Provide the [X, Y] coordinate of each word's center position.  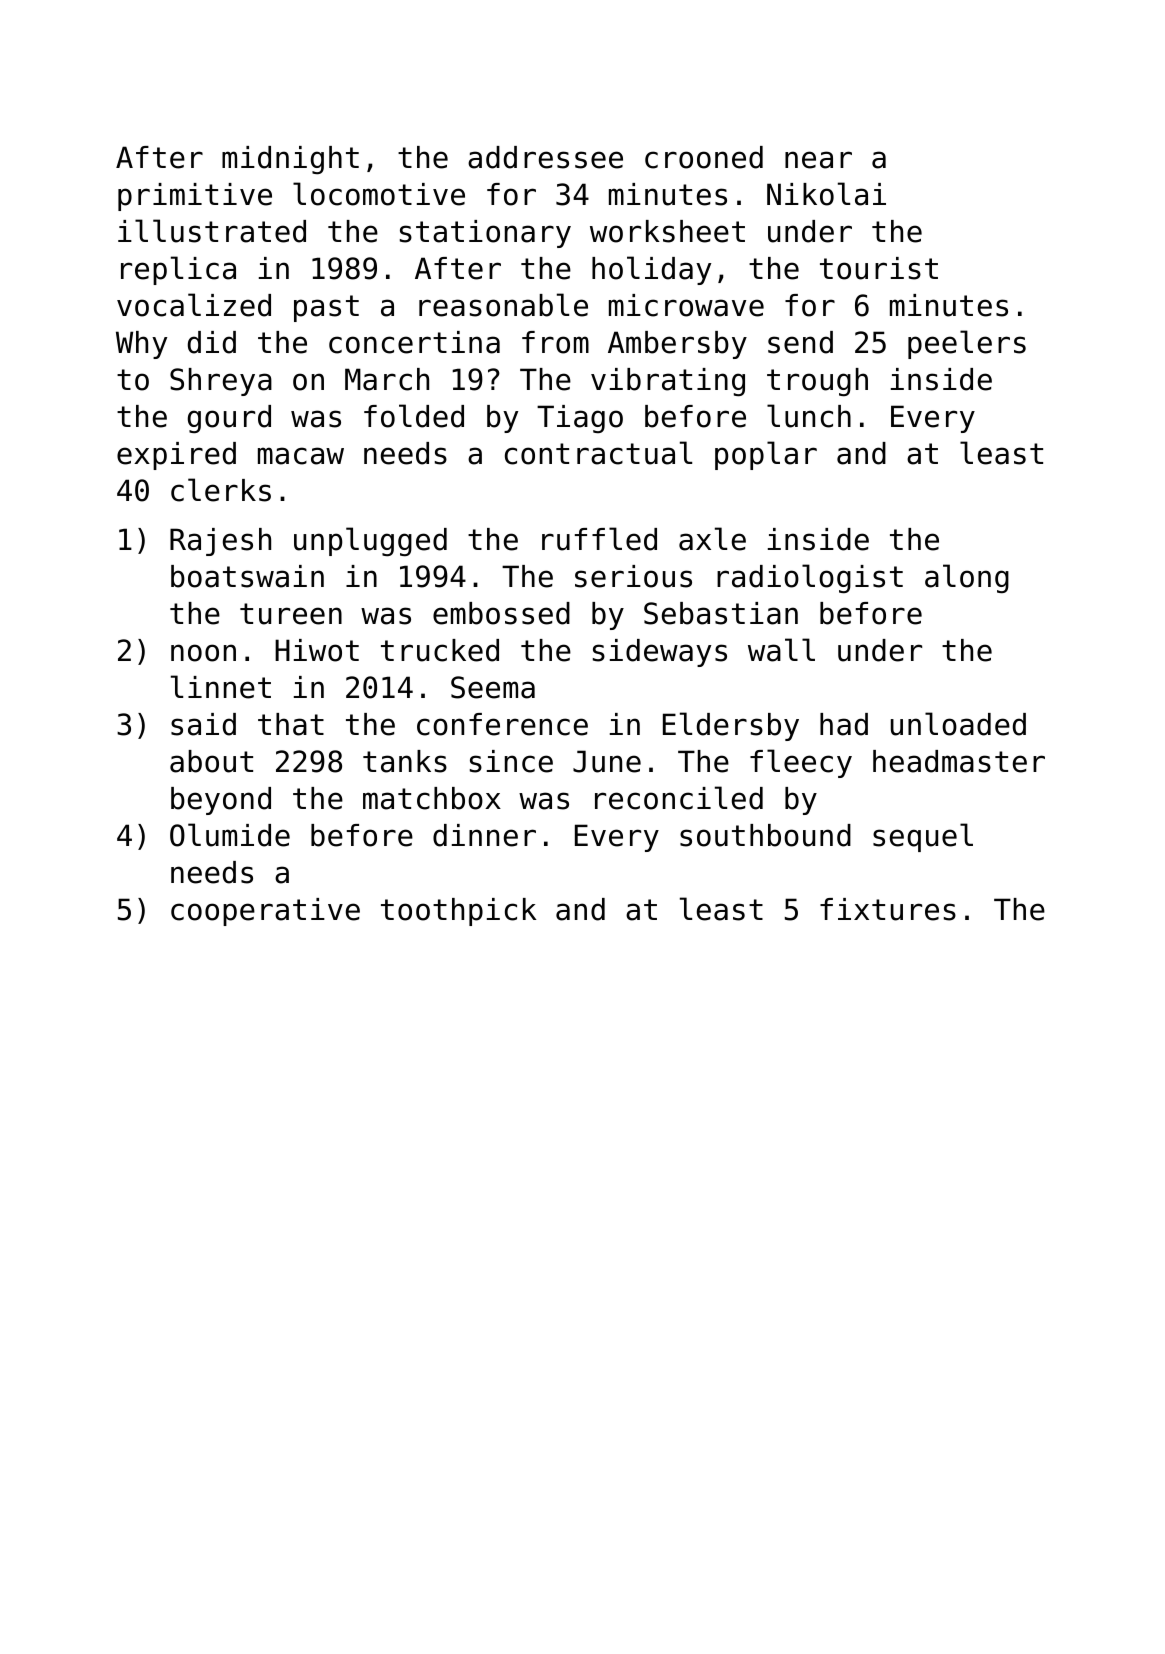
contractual [598, 453]
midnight [290, 160]
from [555, 342]
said [203, 724]
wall [781, 650]
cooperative [265, 912]
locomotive [379, 194]
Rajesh [220, 542]
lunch [809, 416]
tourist [879, 268]
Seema [493, 687]
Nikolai [826, 194]
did [212, 342]
